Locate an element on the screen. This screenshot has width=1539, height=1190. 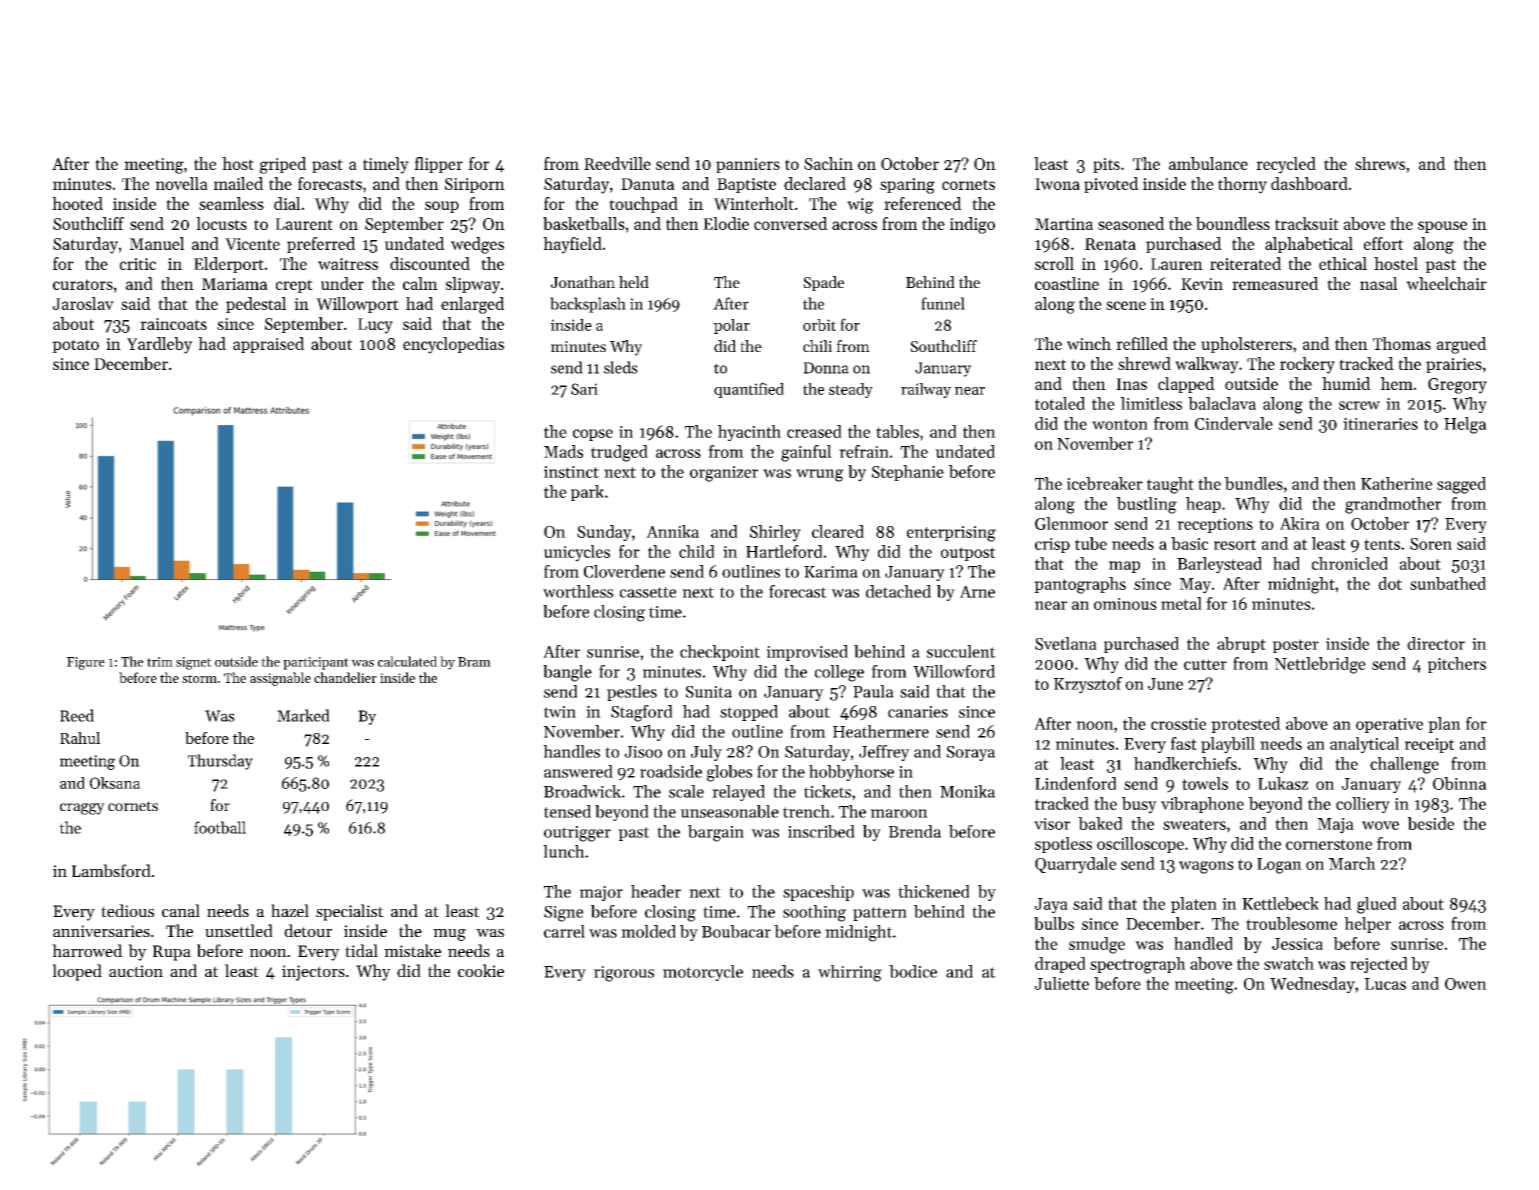
spouse is located at coordinates (1442, 227).
